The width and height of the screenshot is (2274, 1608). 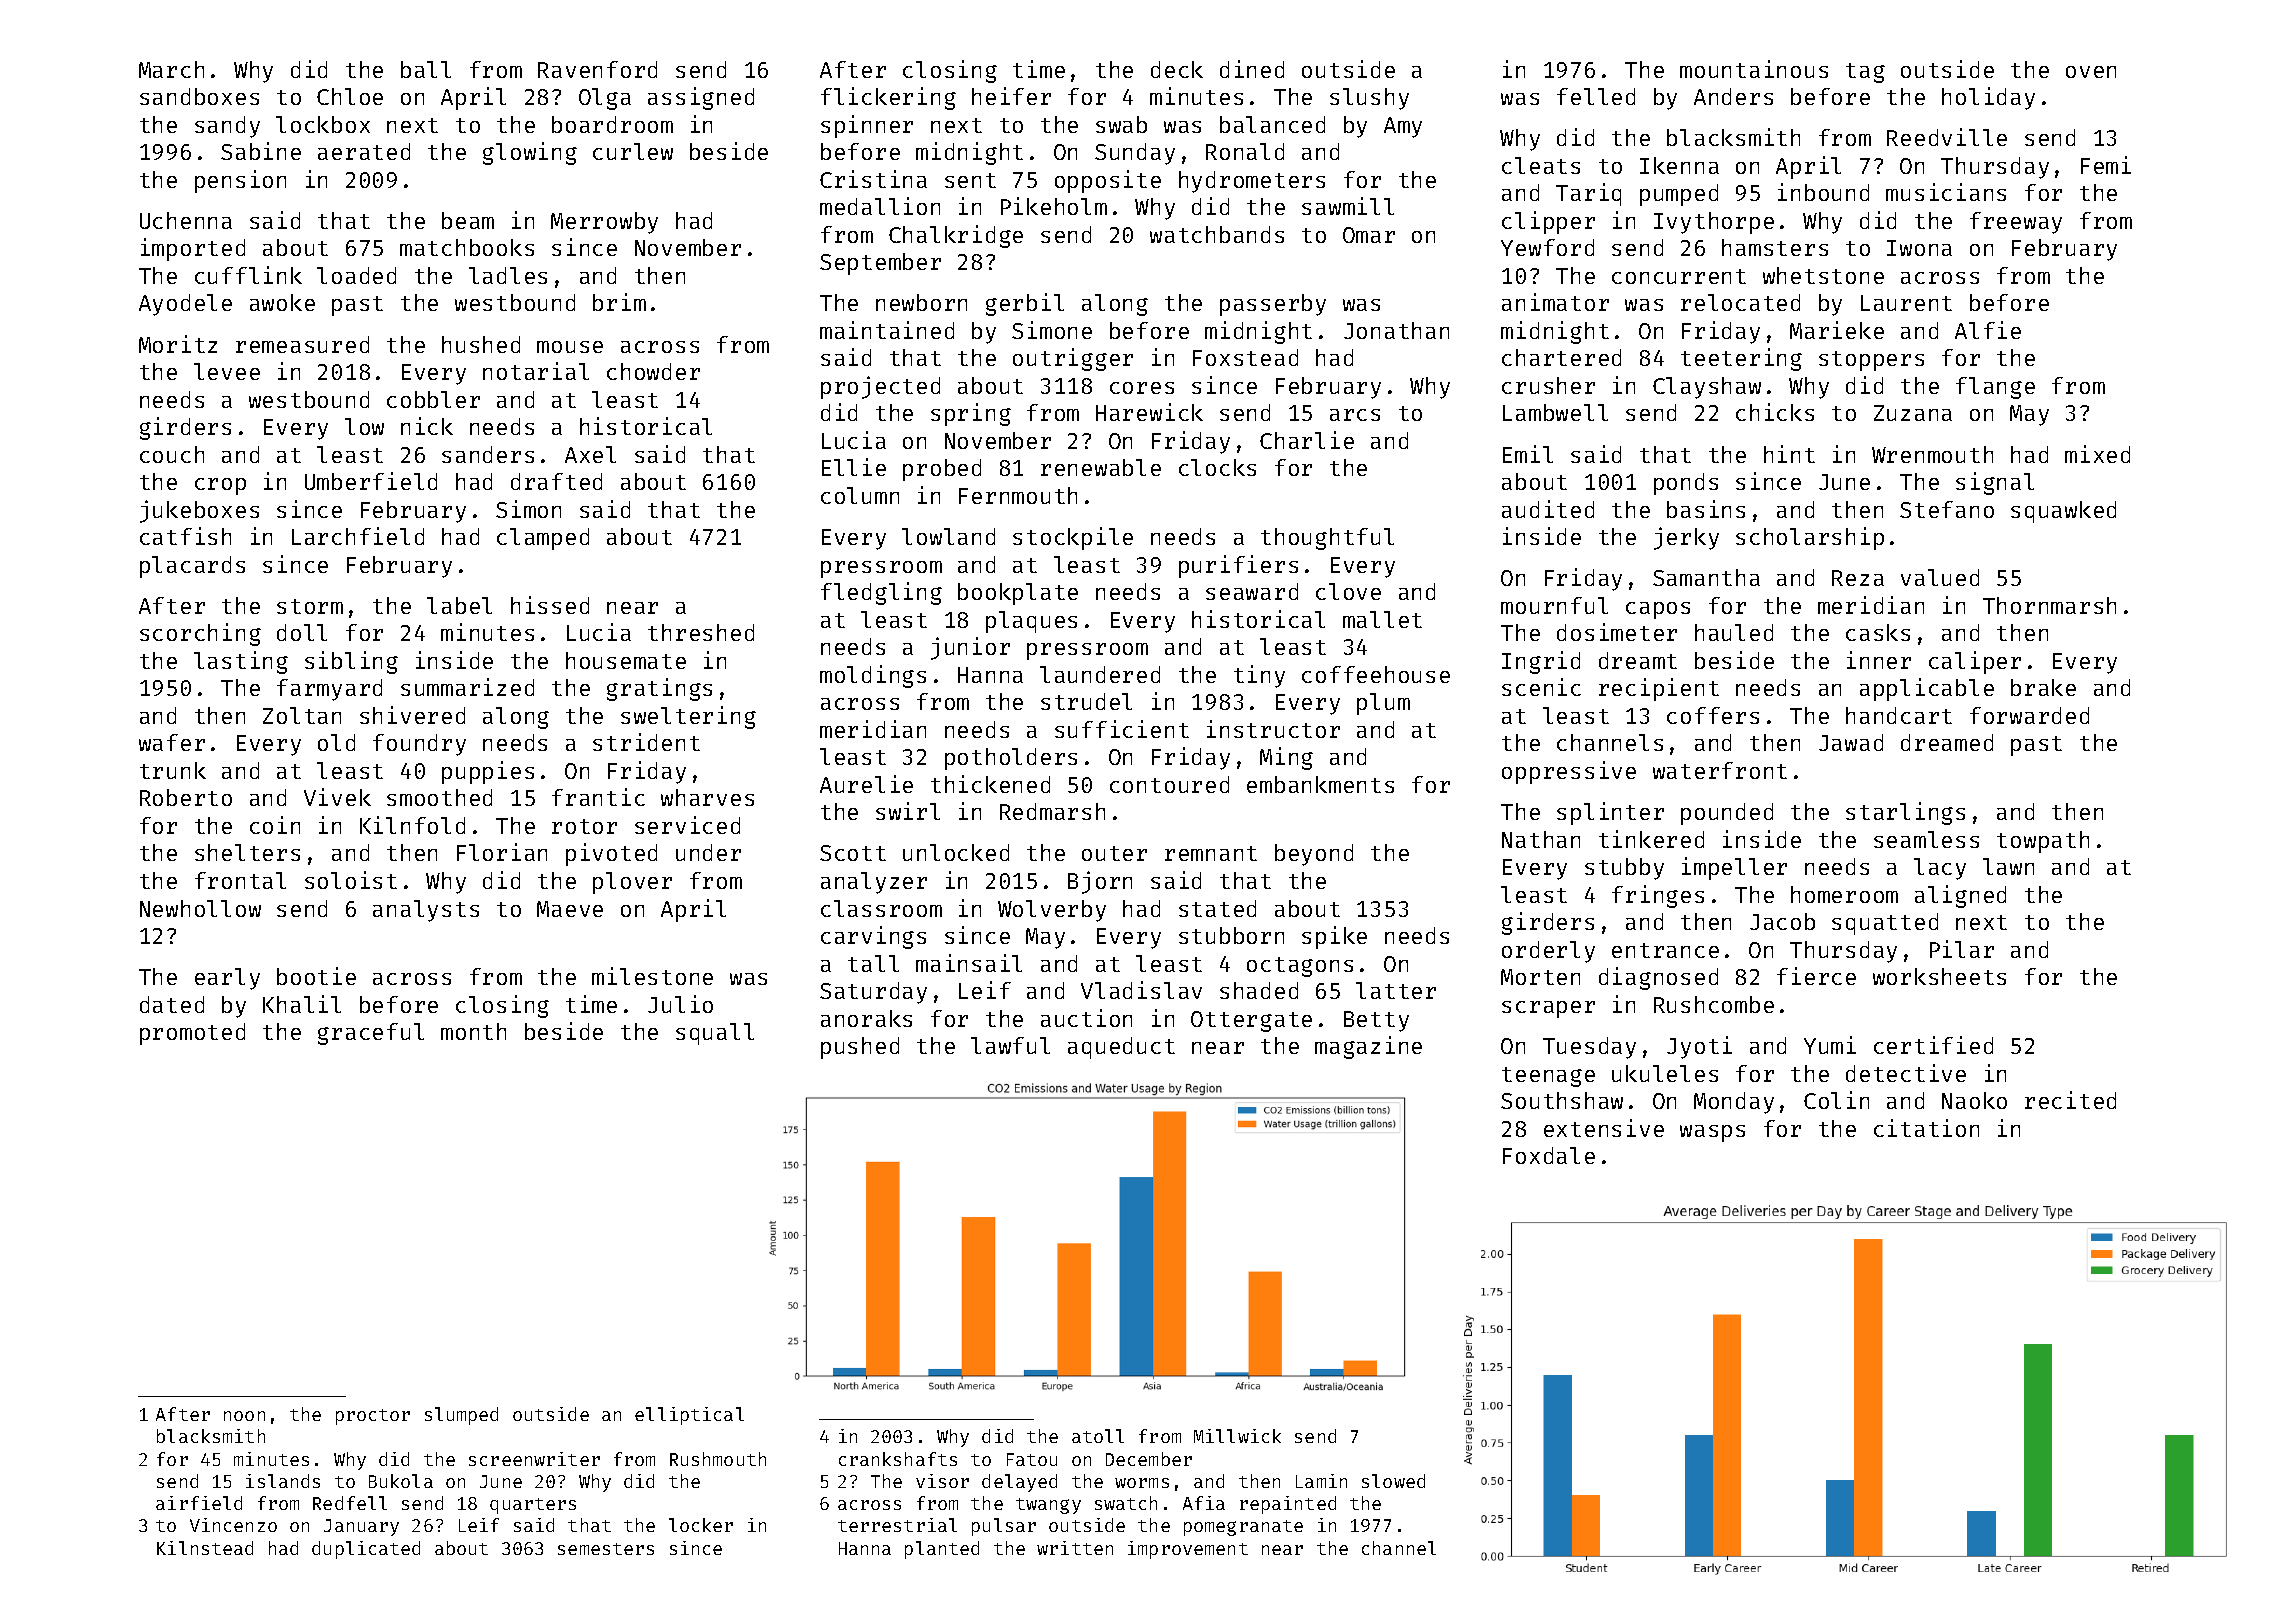 What do you see at coordinates (337, 797) in the screenshot?
I see `Vivek` at bounding box center [337, 797].
